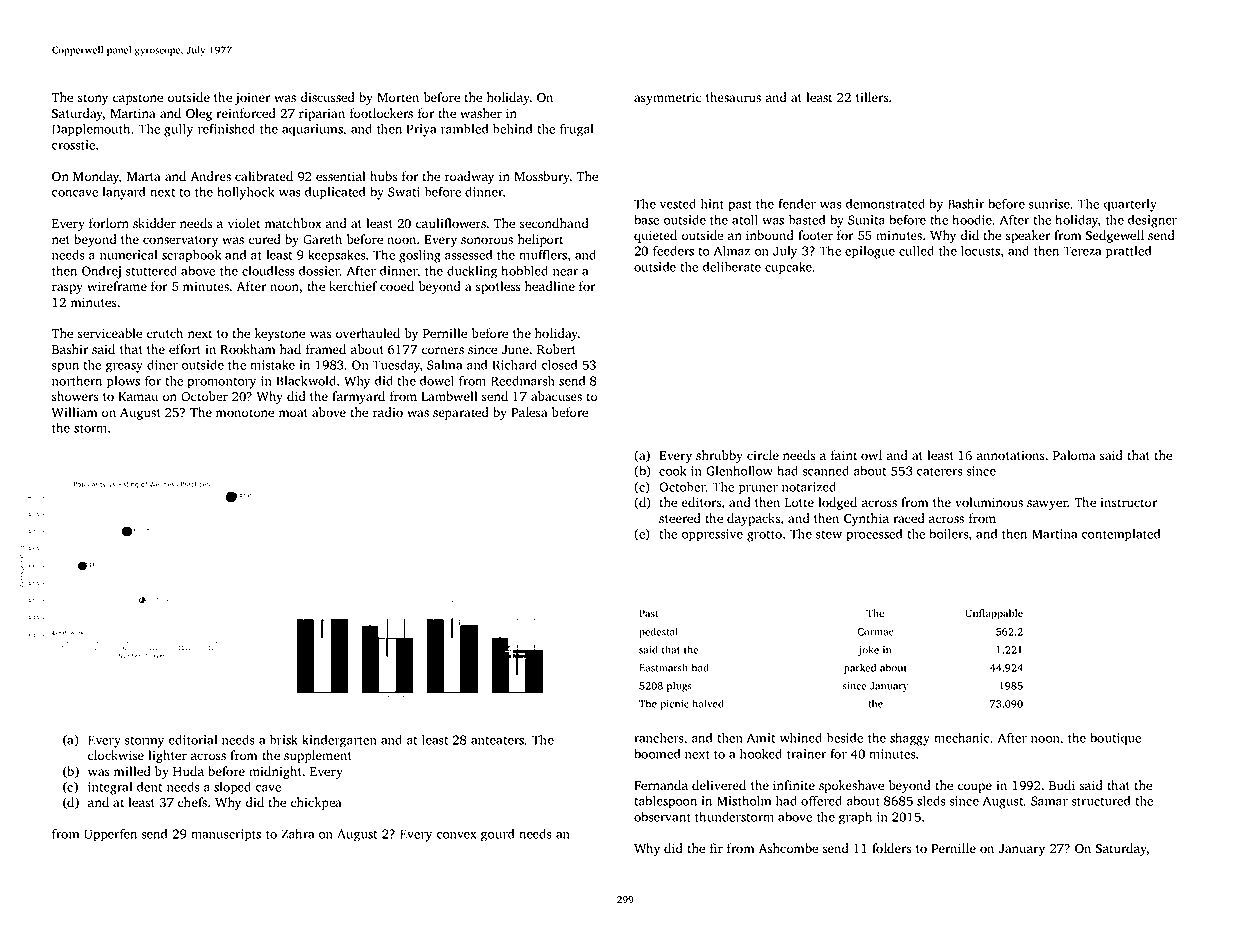 This document has width=1233, height=952. I want to click on gourd, so click(498, 835).
